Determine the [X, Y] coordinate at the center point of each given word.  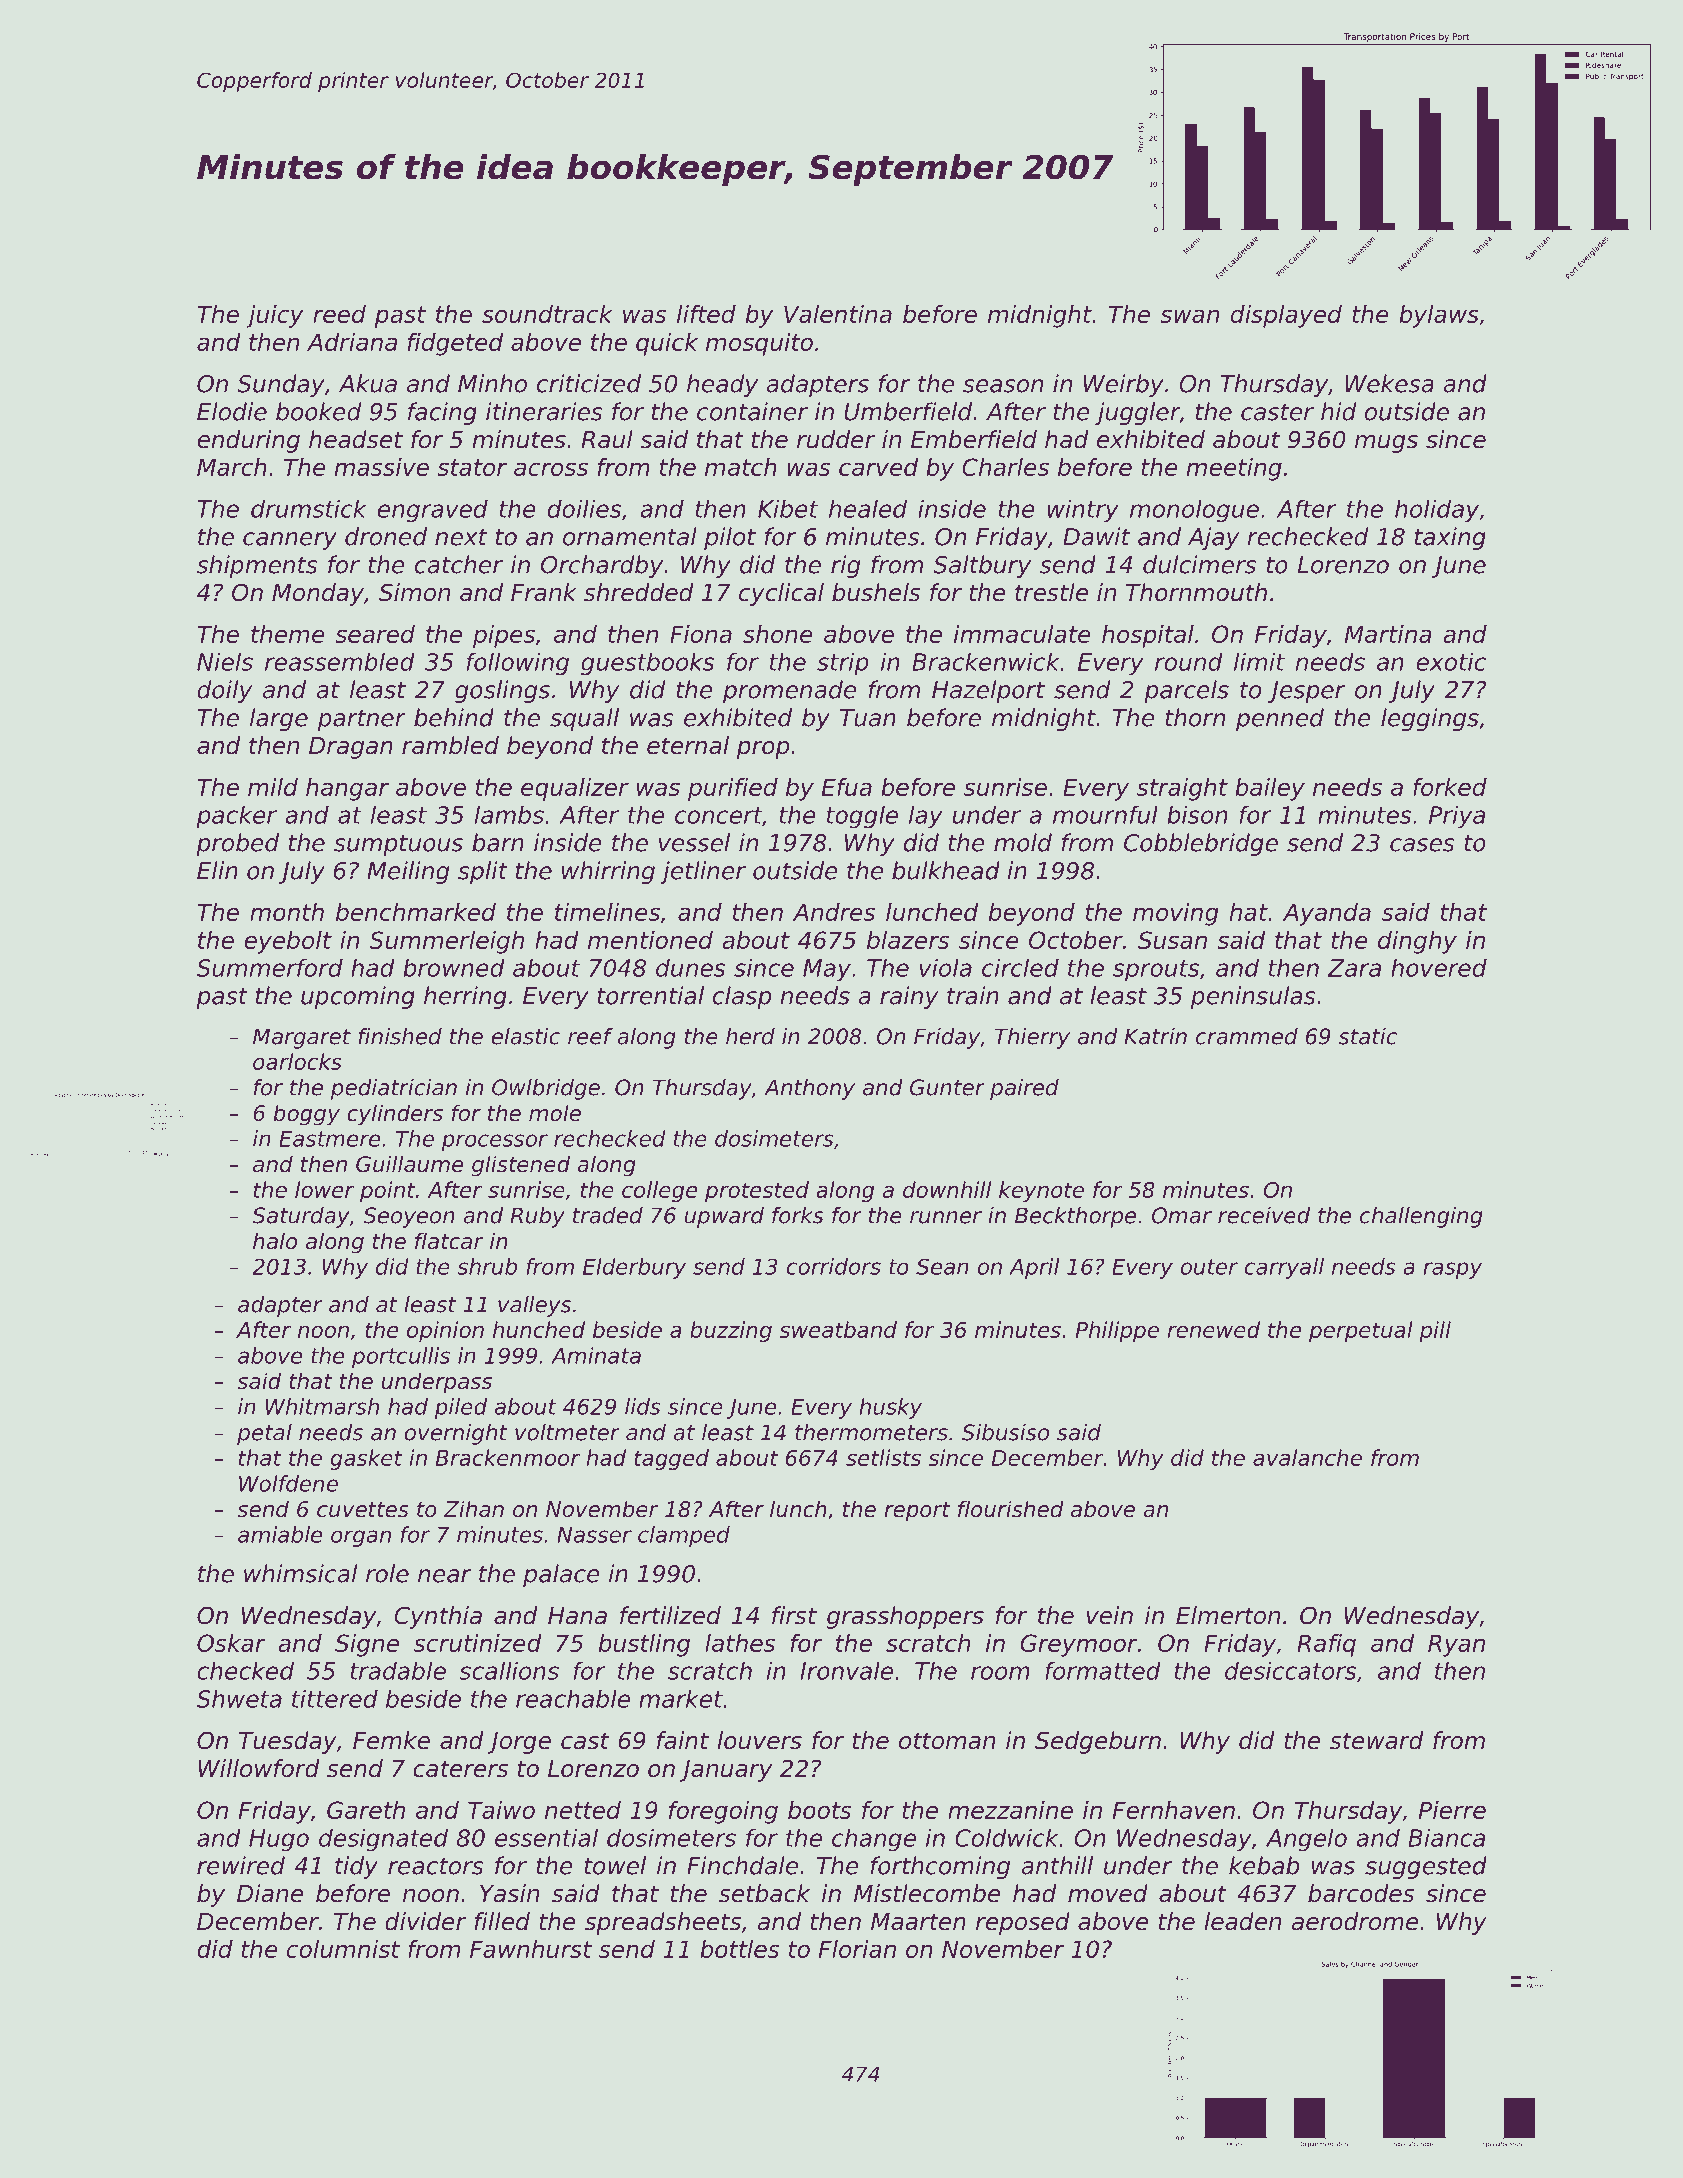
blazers [908, 940]
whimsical [300, 1573]
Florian [857, 1949]
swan [1189, 316]
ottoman [947, 1741]
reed [339, 314]
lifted [706, 314]
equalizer [575, 789]
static [1368, 1036]
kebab [1264, 1865]
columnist [343, 1949]
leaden [1242, 1921]
